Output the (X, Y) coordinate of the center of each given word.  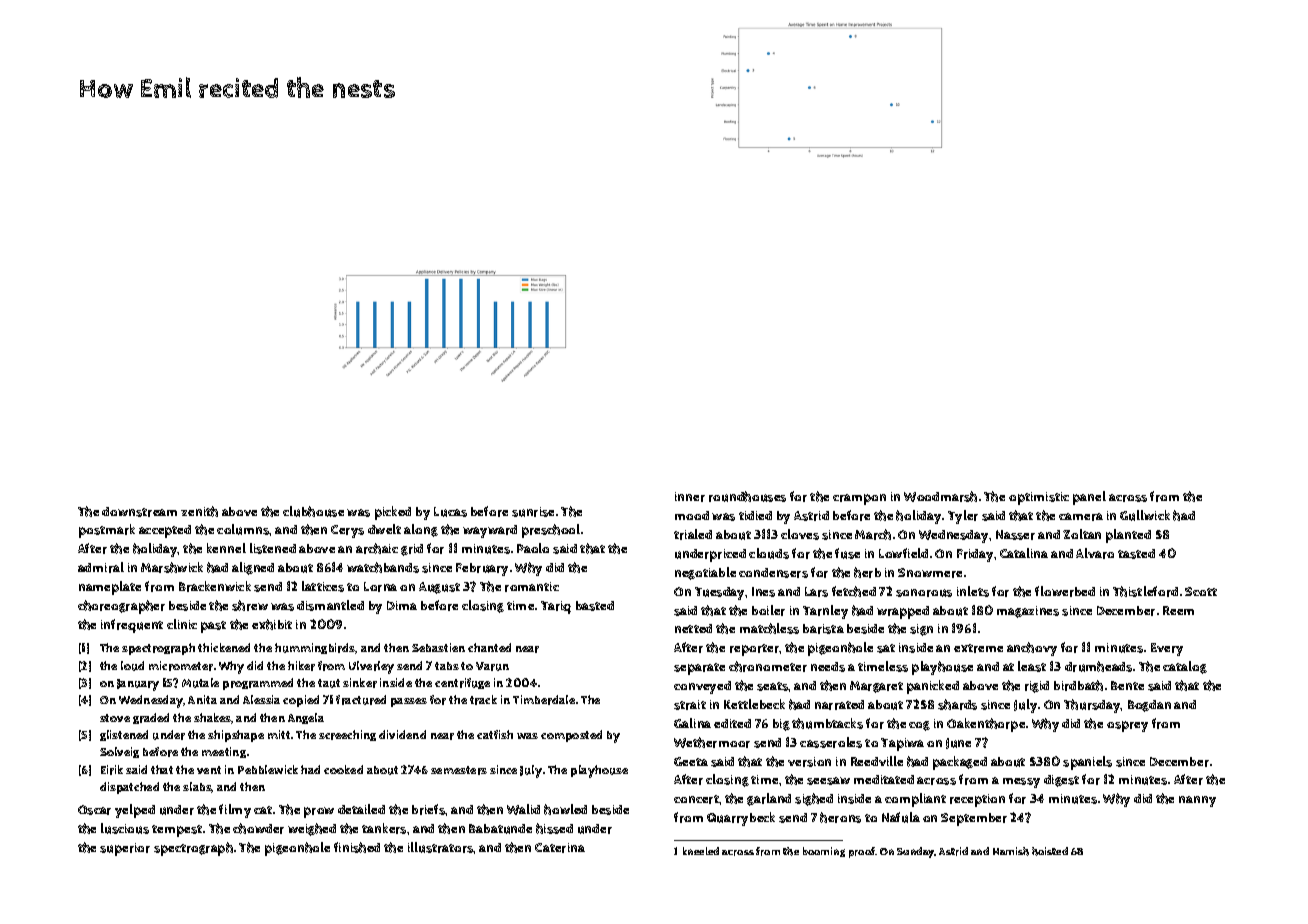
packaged (960, 763)
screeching (347, 735)
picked (393, 513)
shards (957, 704)
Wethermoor (712, 742)
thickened (224, 647)
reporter (755, 650)
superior (125, 849)
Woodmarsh (940, 496)
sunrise (533, 512)
